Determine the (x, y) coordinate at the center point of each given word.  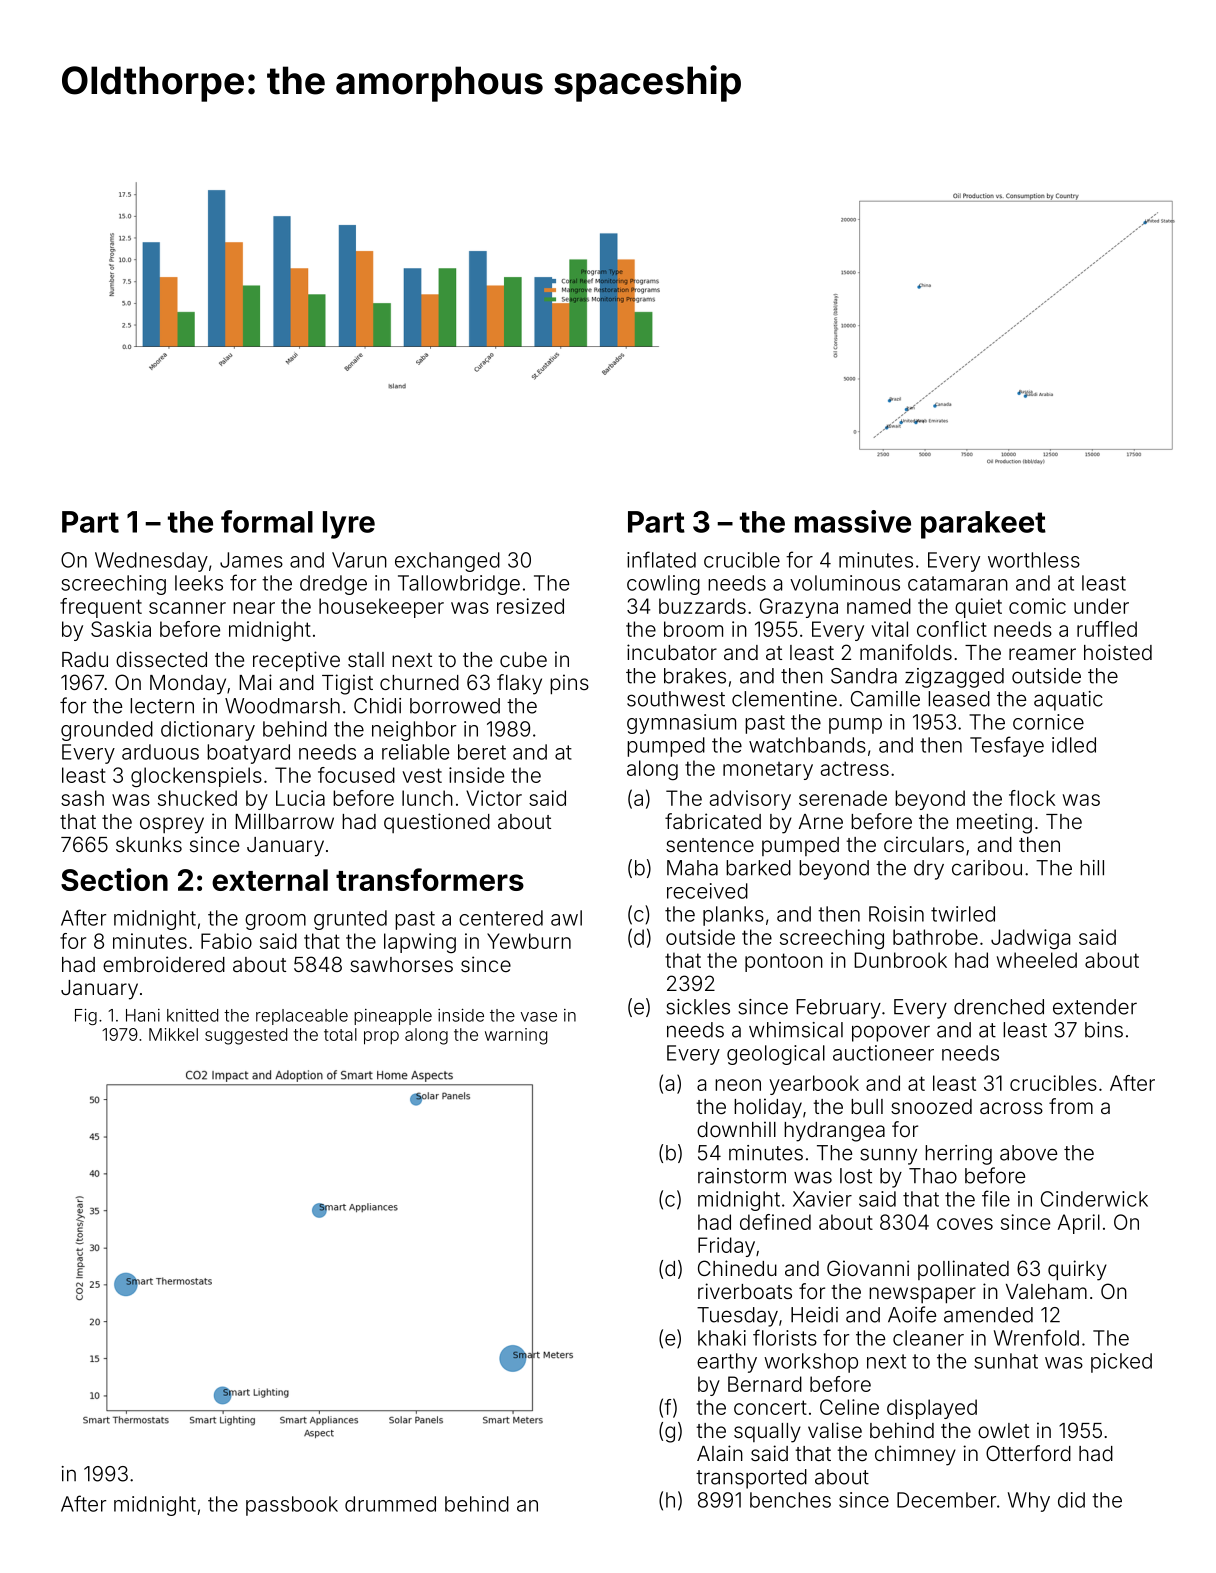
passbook (292, 1506)
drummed (390, 1504)
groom (275, 922)
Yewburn (529, 941)
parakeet (983, 525)
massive (853, 521)
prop (381, 1038)
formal (267, 521)
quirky (1077, 1270)
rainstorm (742, 1176)
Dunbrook (900, 960)
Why (1029, 1502)
